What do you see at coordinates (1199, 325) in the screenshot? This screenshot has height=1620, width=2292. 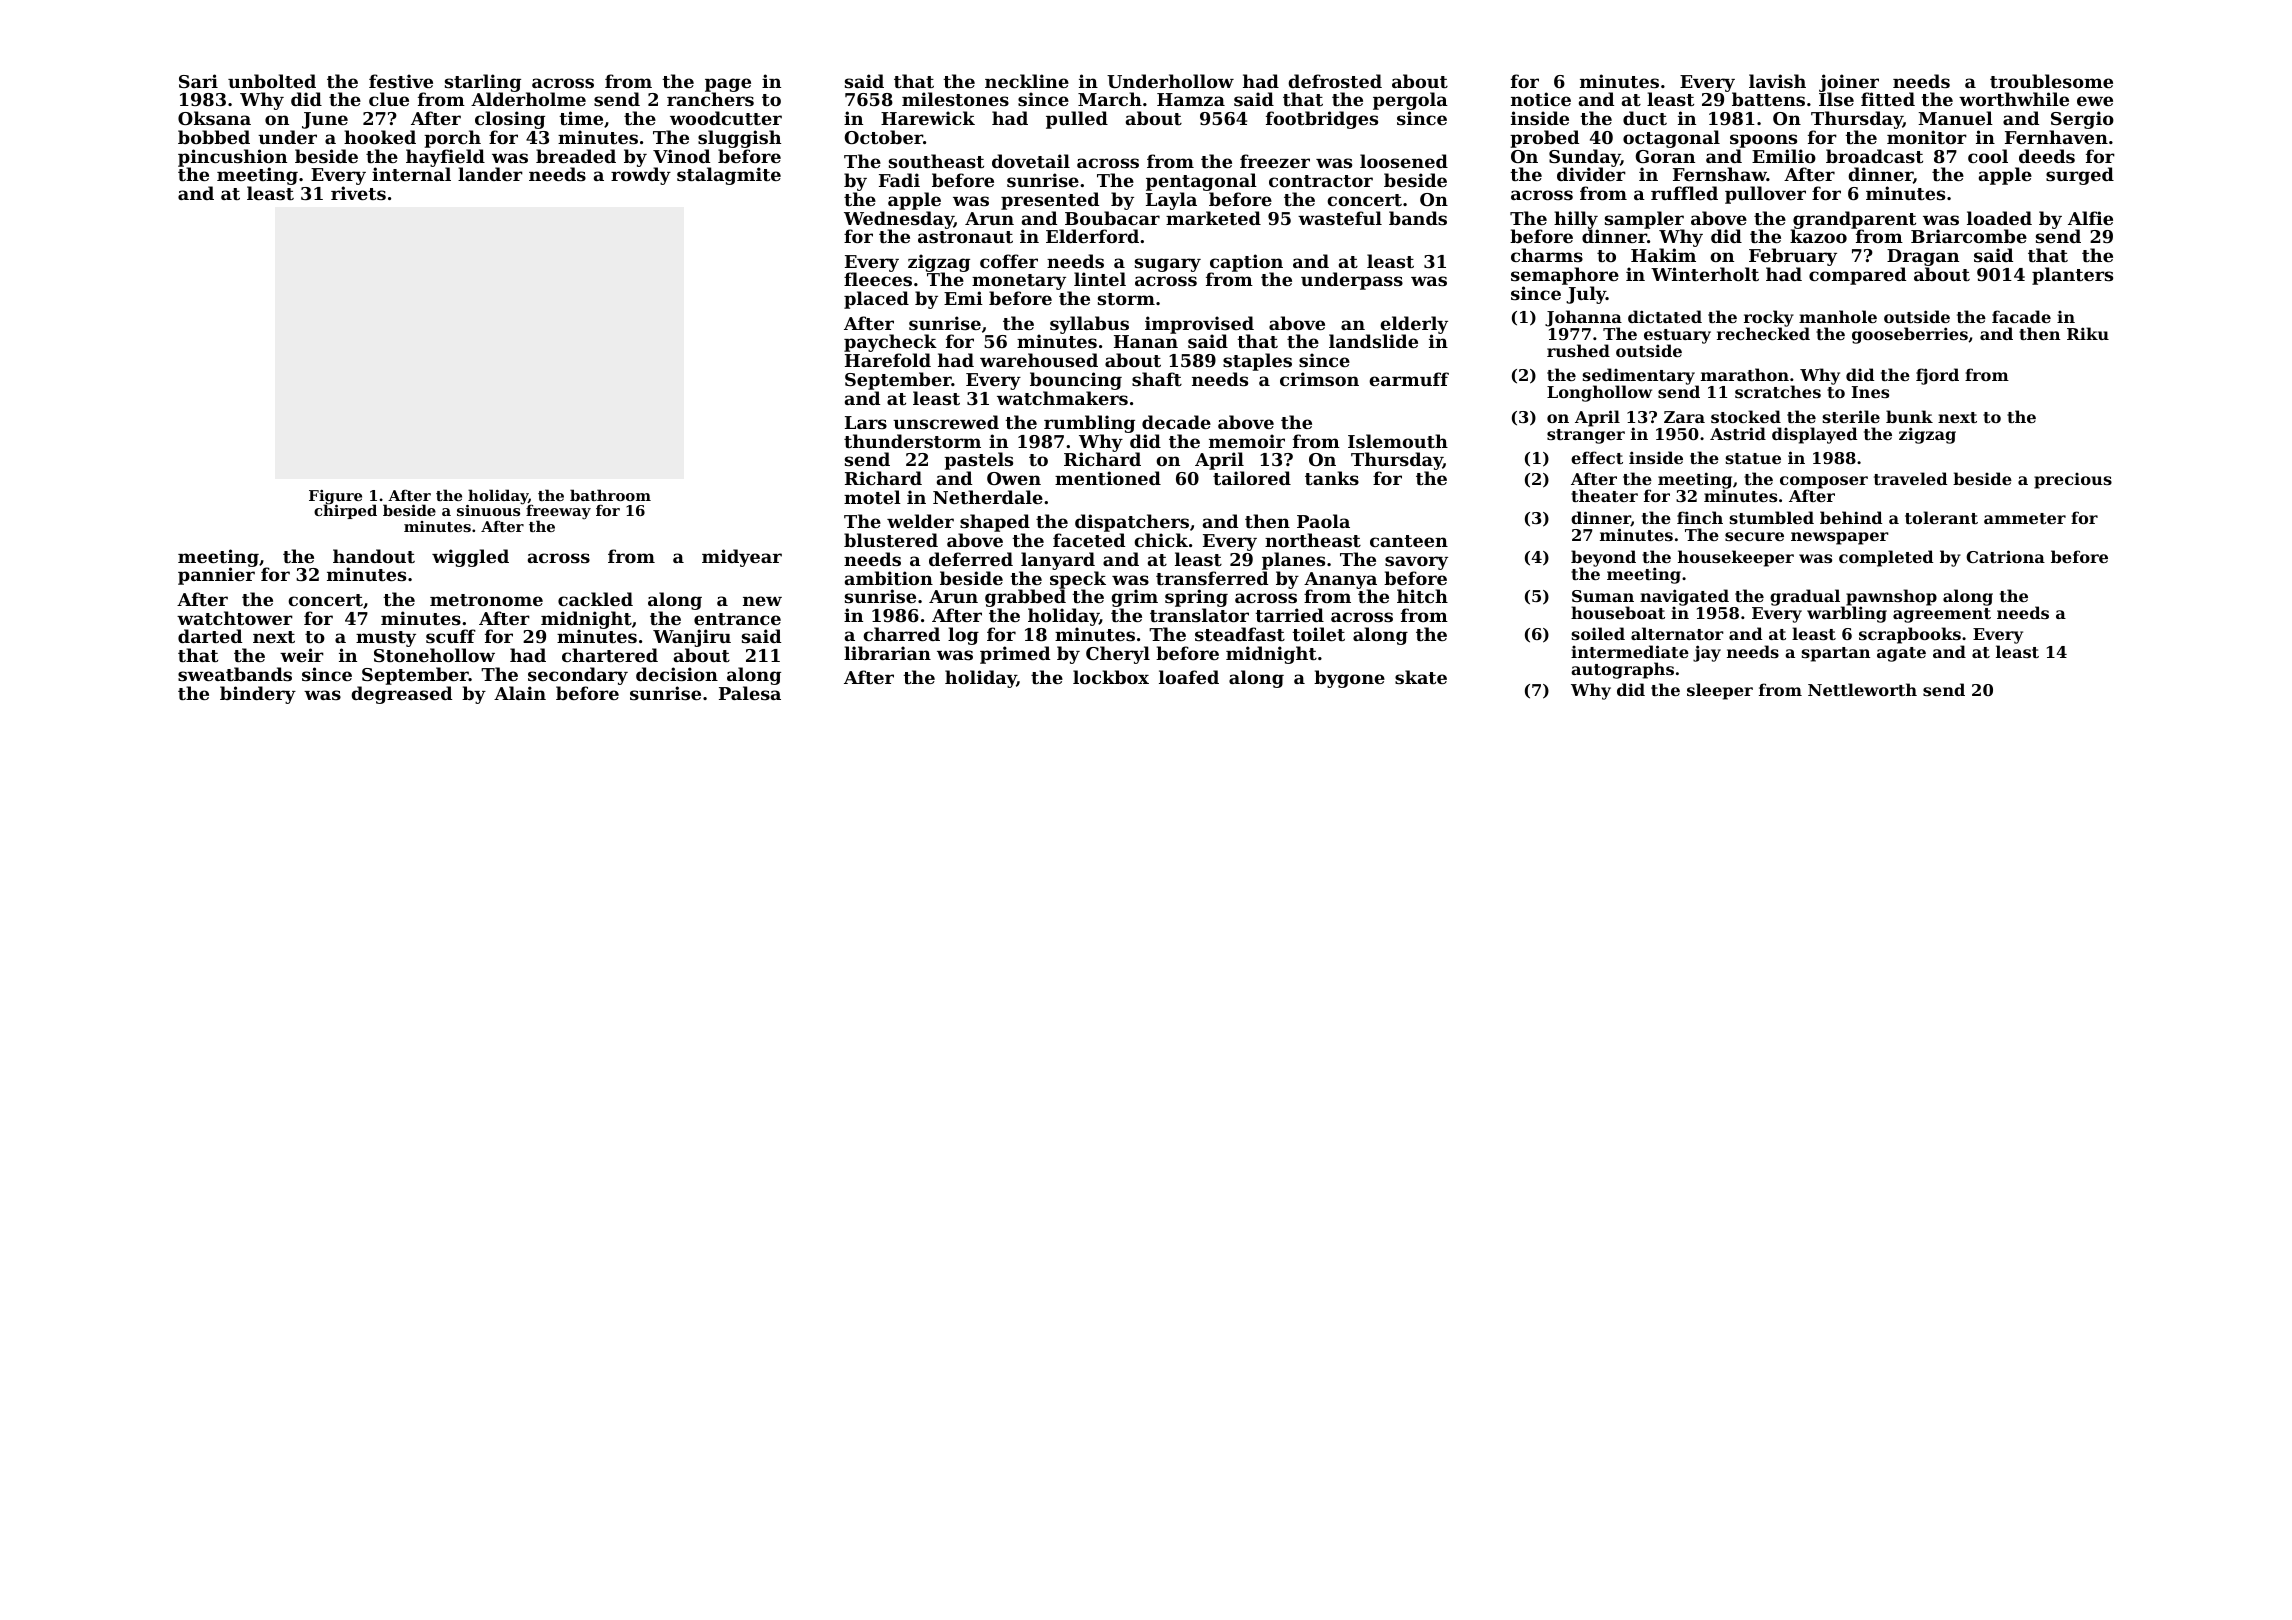 I see `improvised` at bounding box center [1199, 325].
